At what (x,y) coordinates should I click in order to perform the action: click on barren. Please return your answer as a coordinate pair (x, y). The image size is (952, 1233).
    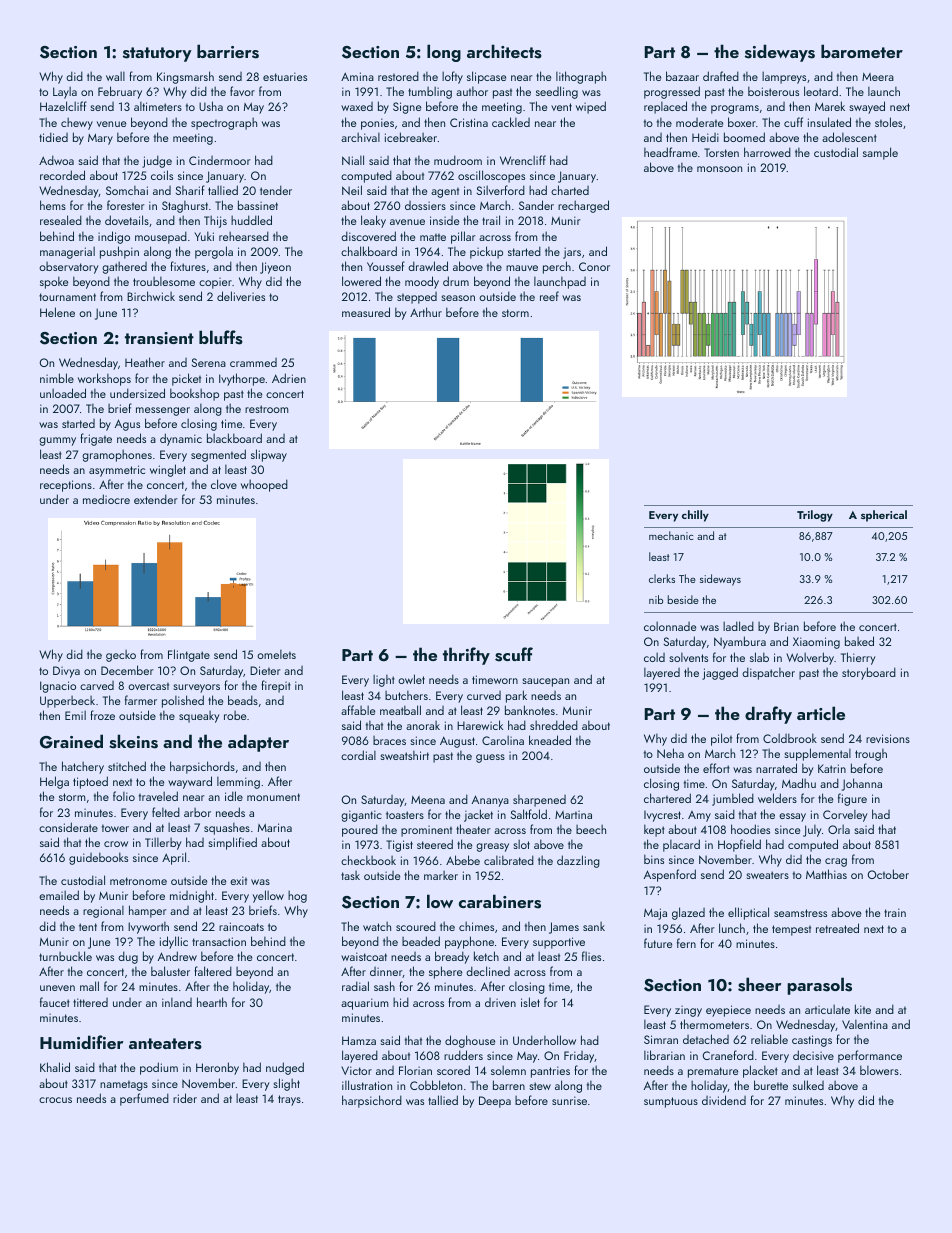
    Looking at the image, I should click on (509, 1085).
